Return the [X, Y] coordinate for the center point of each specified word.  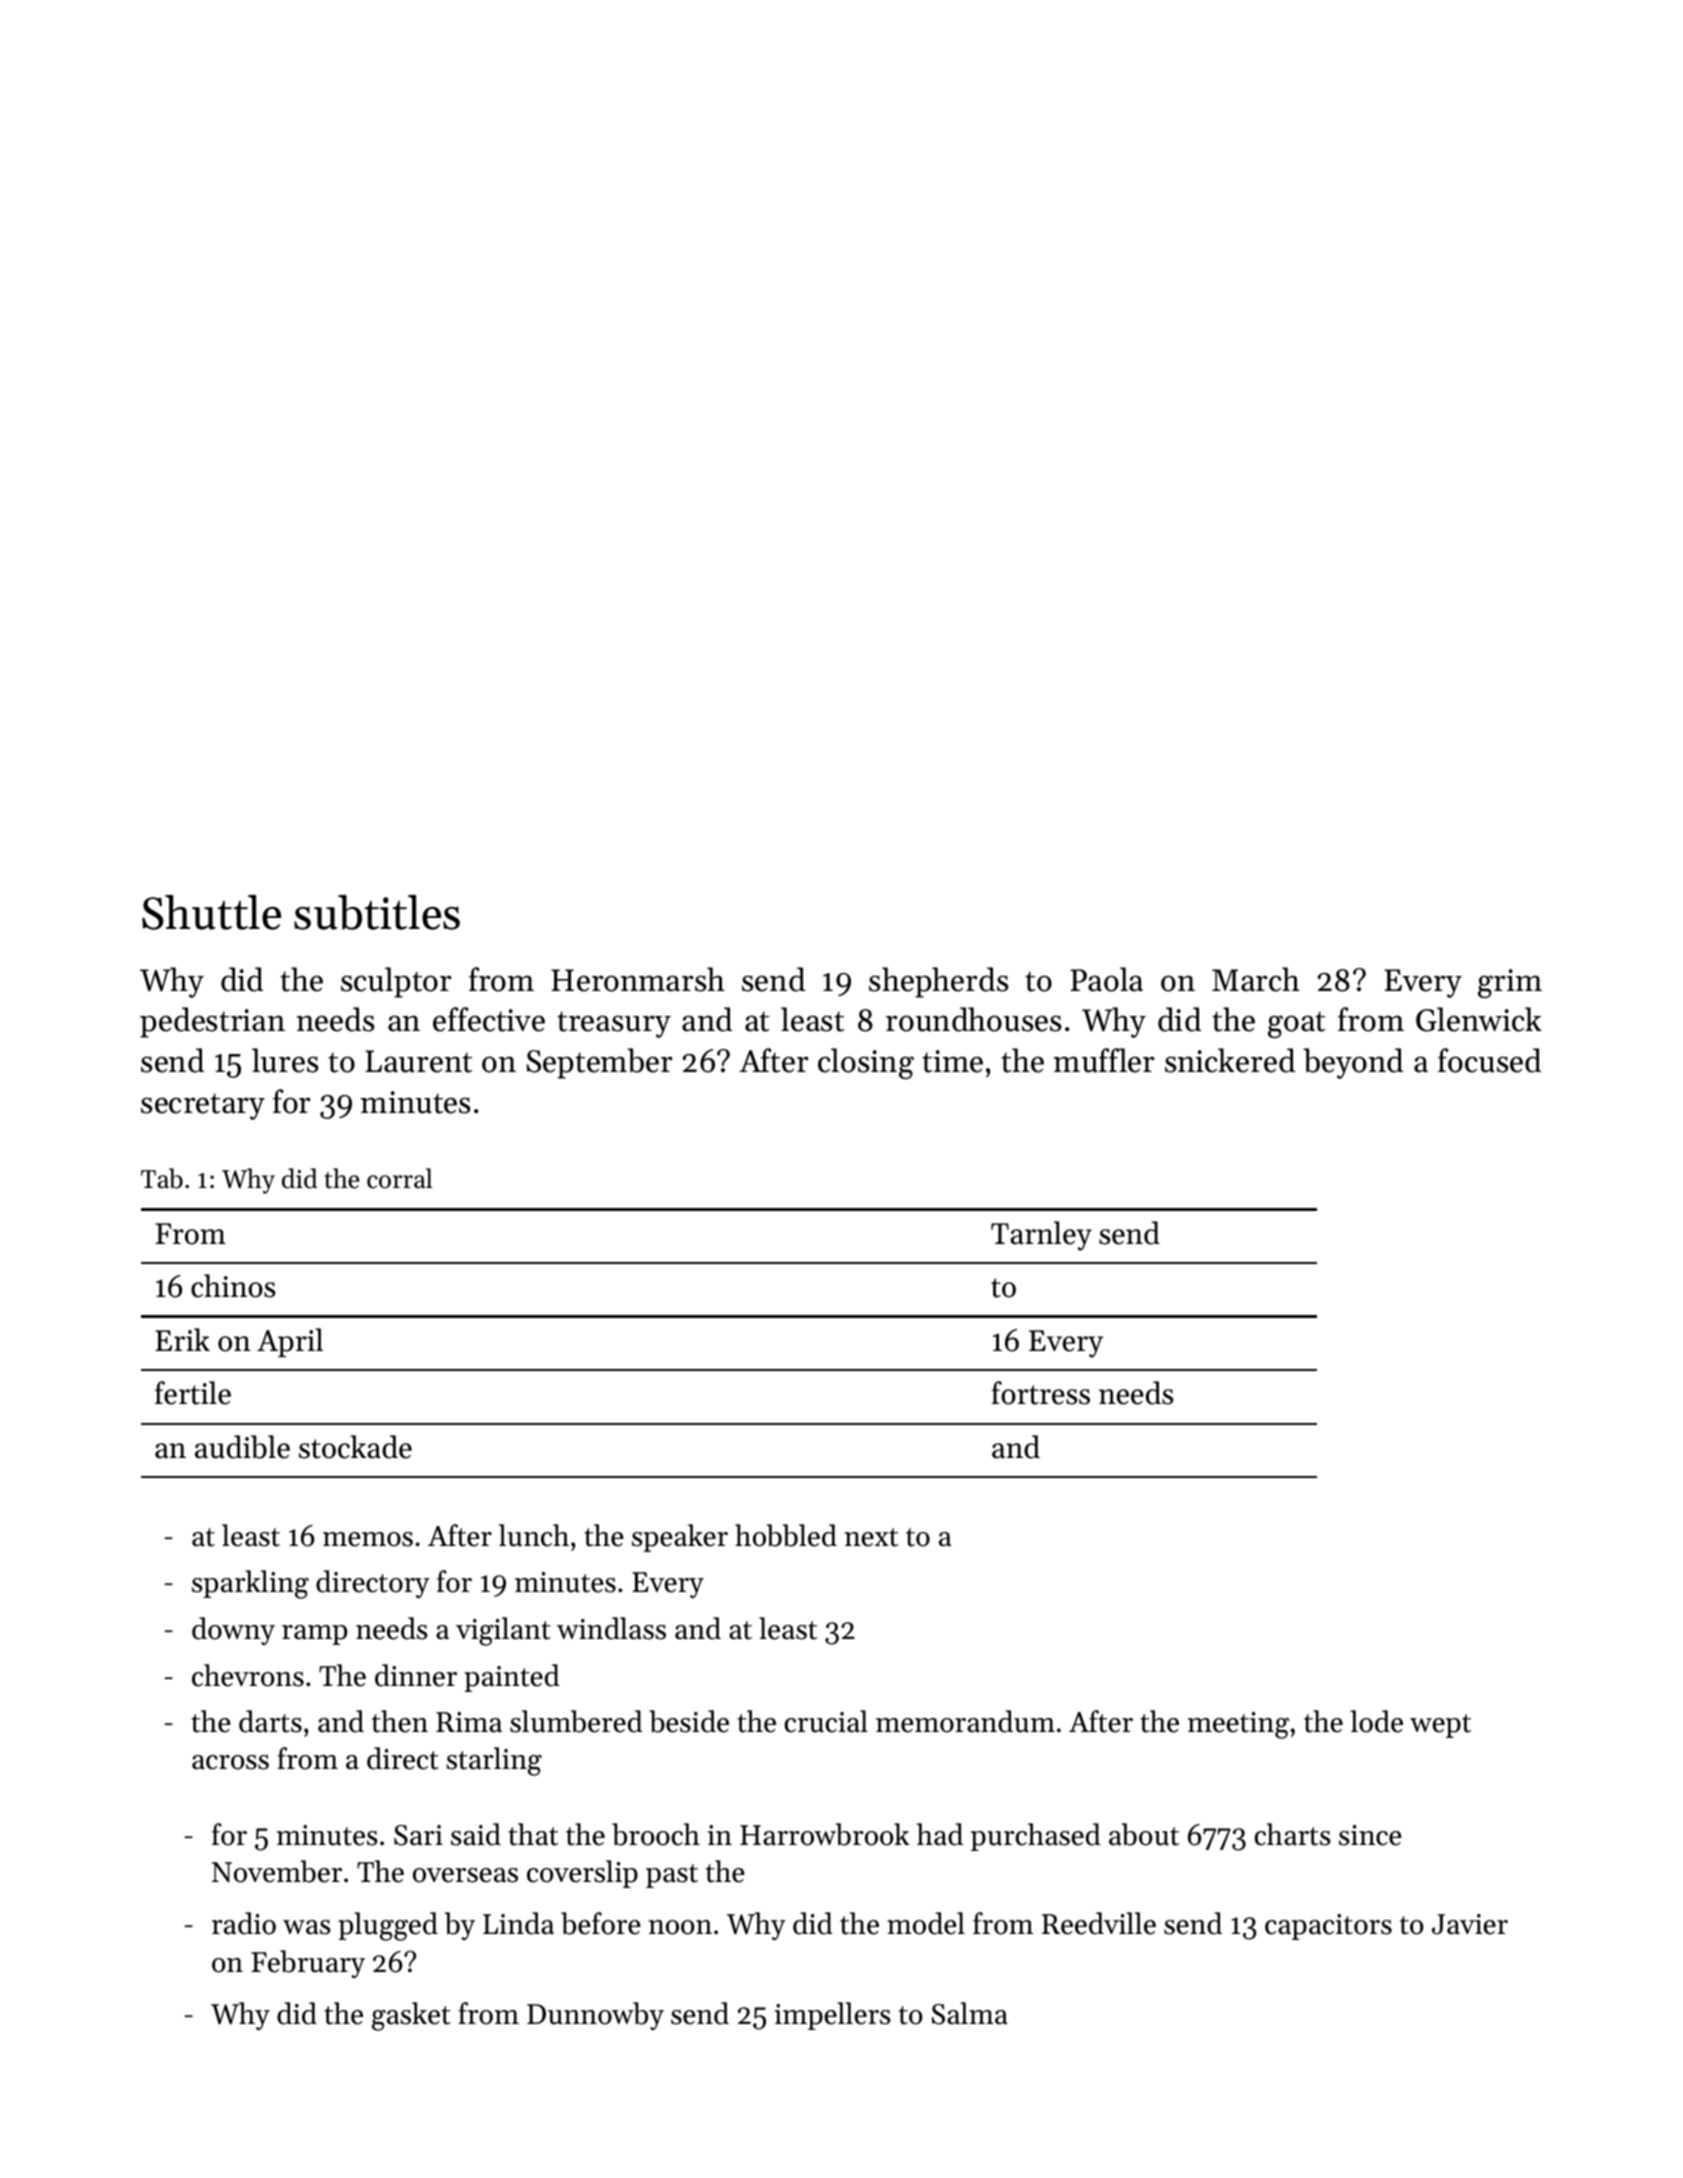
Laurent [418, 1061]
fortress [1040, 1393]
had [940, 1834]
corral [400, 1178]
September [599, 1063]
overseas [465, 1875]
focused [1489, 1060]
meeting [1238, 1725]
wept [1440, 1726]
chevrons [248, 1675]
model [926, 1923]
